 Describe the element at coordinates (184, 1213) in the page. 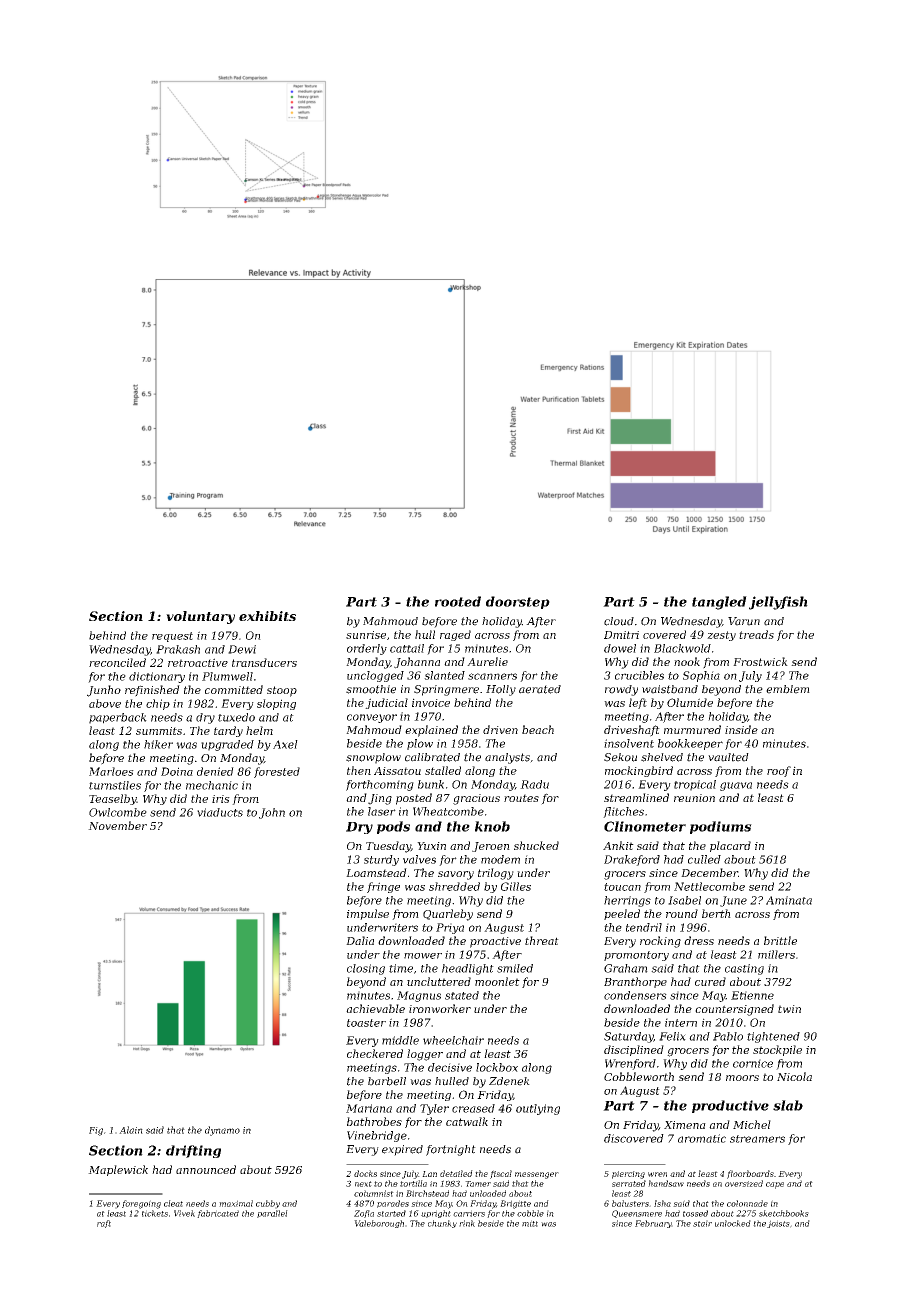

I see `Vivek` at that location.
